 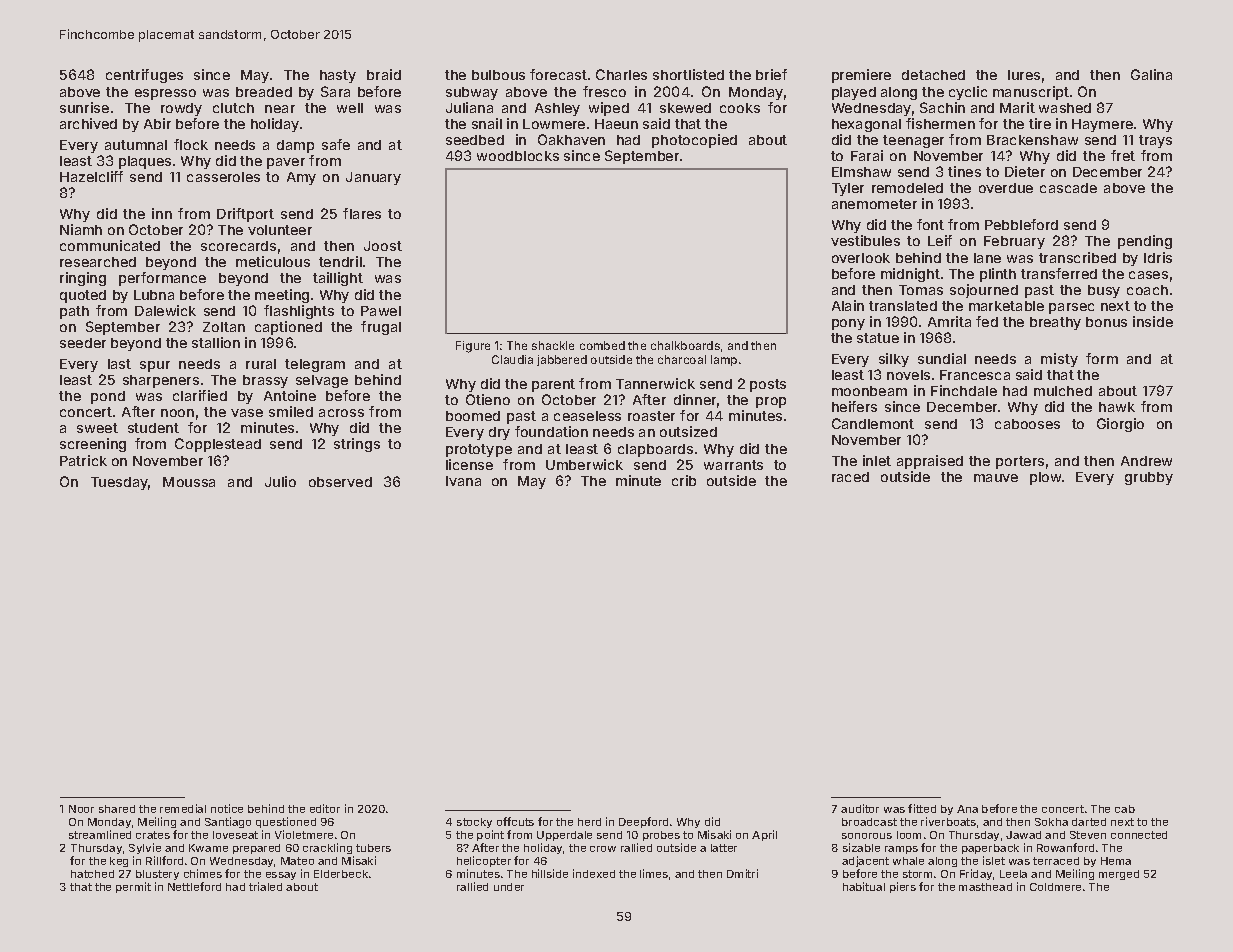 I want to click on Driftport, so click(x=245, y=215).
